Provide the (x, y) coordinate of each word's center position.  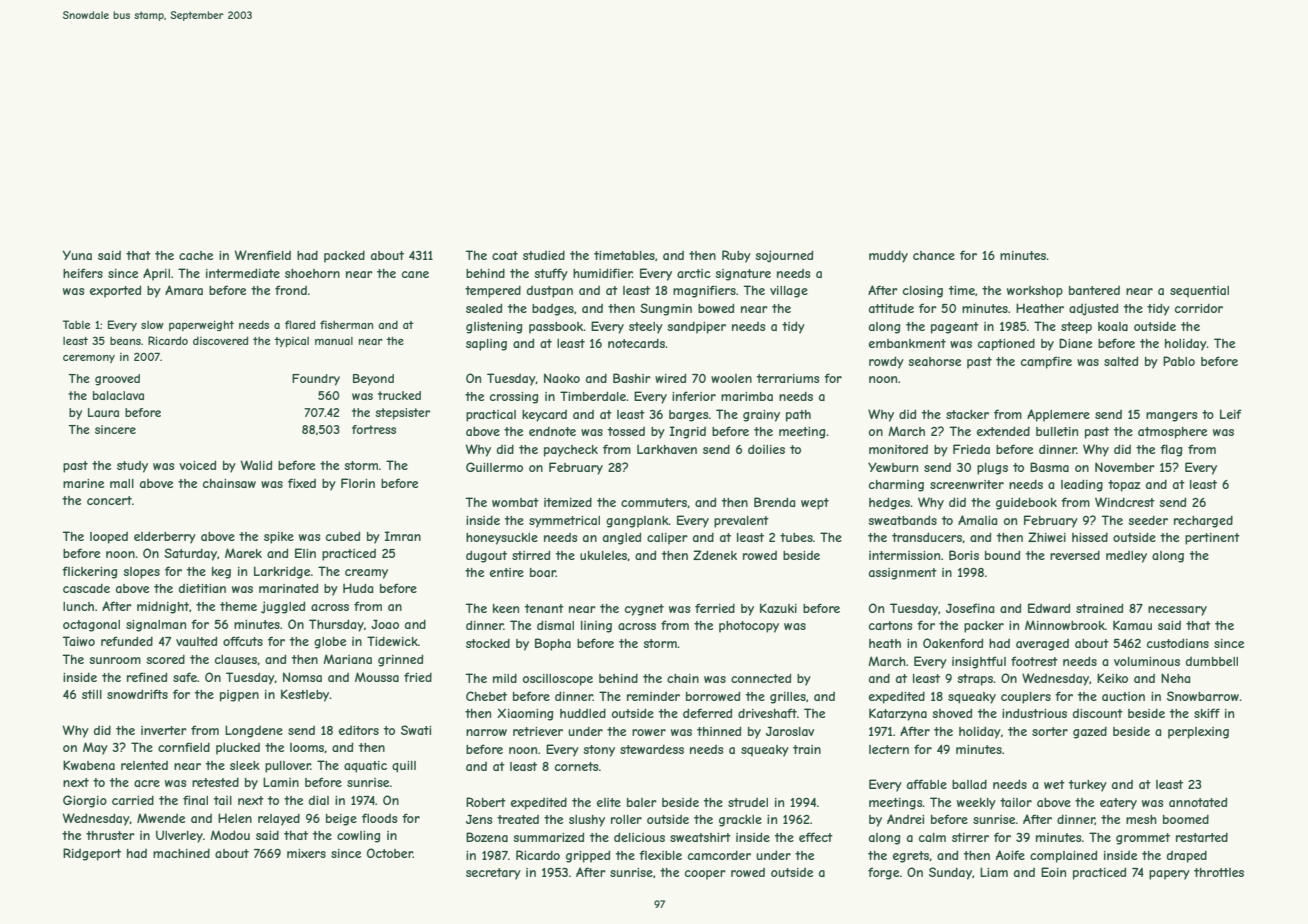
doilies (766, 449)
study (132, 467)
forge (883, 873)
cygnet (644, 610)
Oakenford (953, 643)
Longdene (254, 731)
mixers (306, 853)
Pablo (1179, 361)
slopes (141, 573)
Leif (1230, 414)
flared (300, 324)
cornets (576, 766)
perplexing (1198, 733)
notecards (637, 343)
